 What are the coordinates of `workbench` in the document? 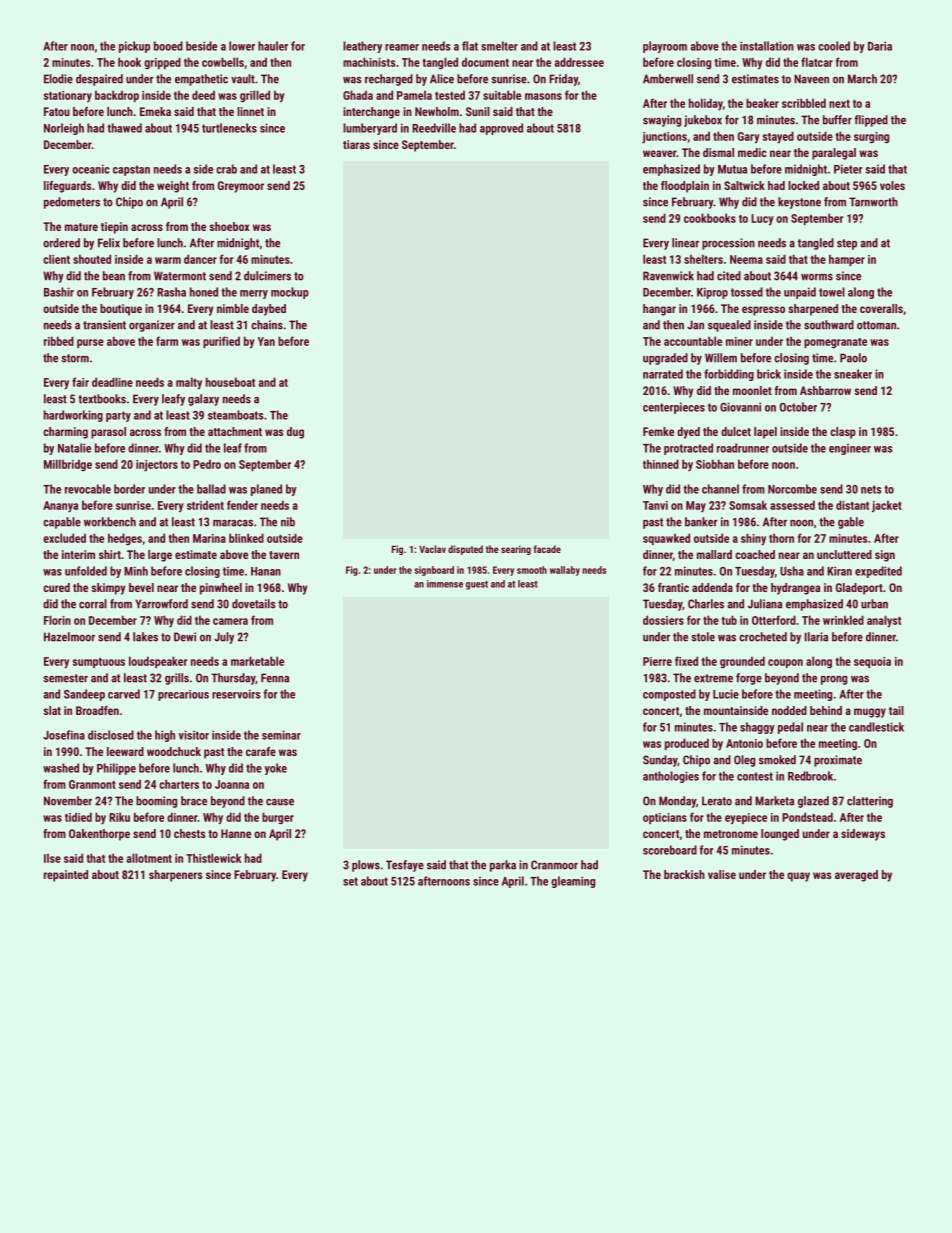 It's located at (110, 522).
